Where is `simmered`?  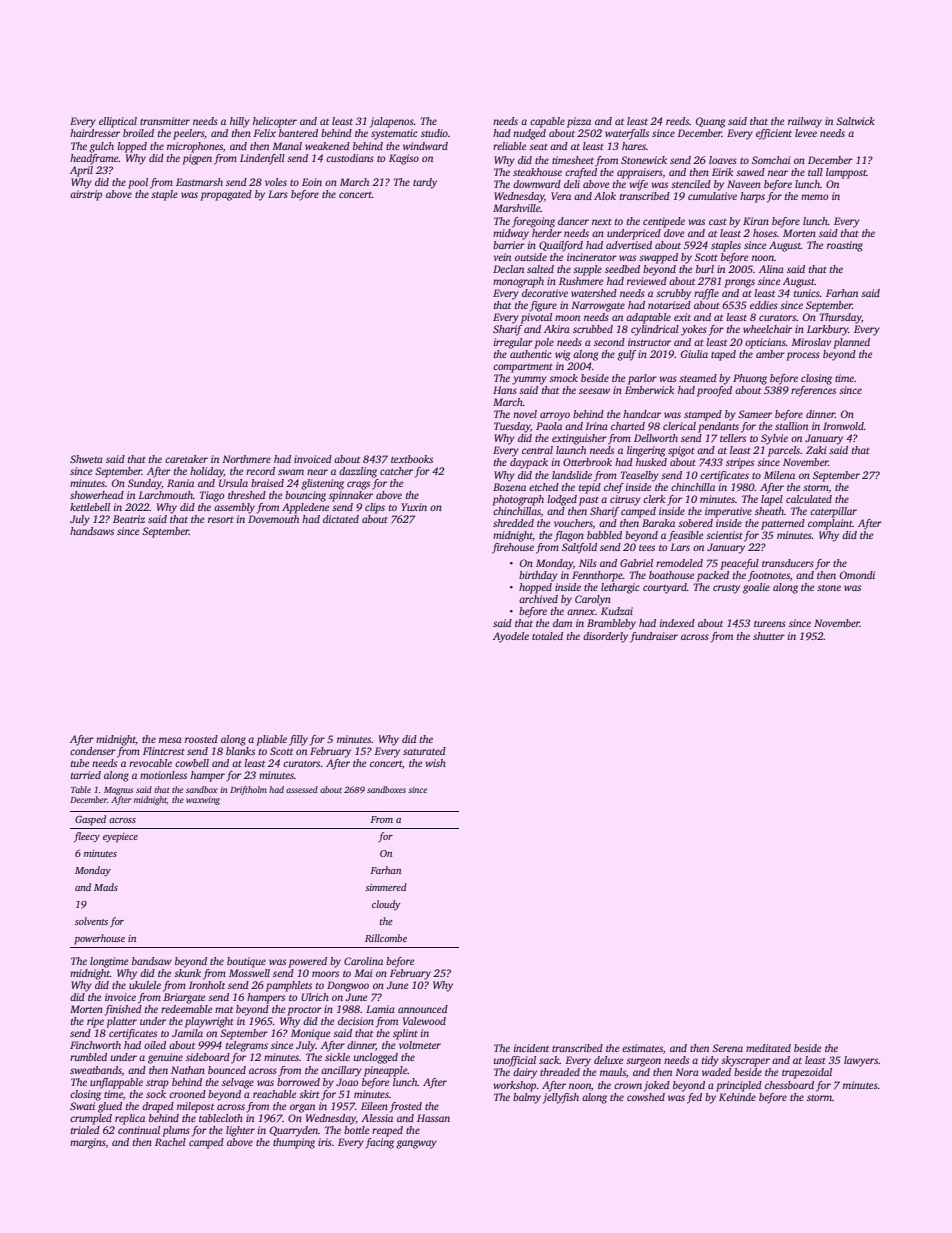 simmered is located at coordinates (386, 887).
